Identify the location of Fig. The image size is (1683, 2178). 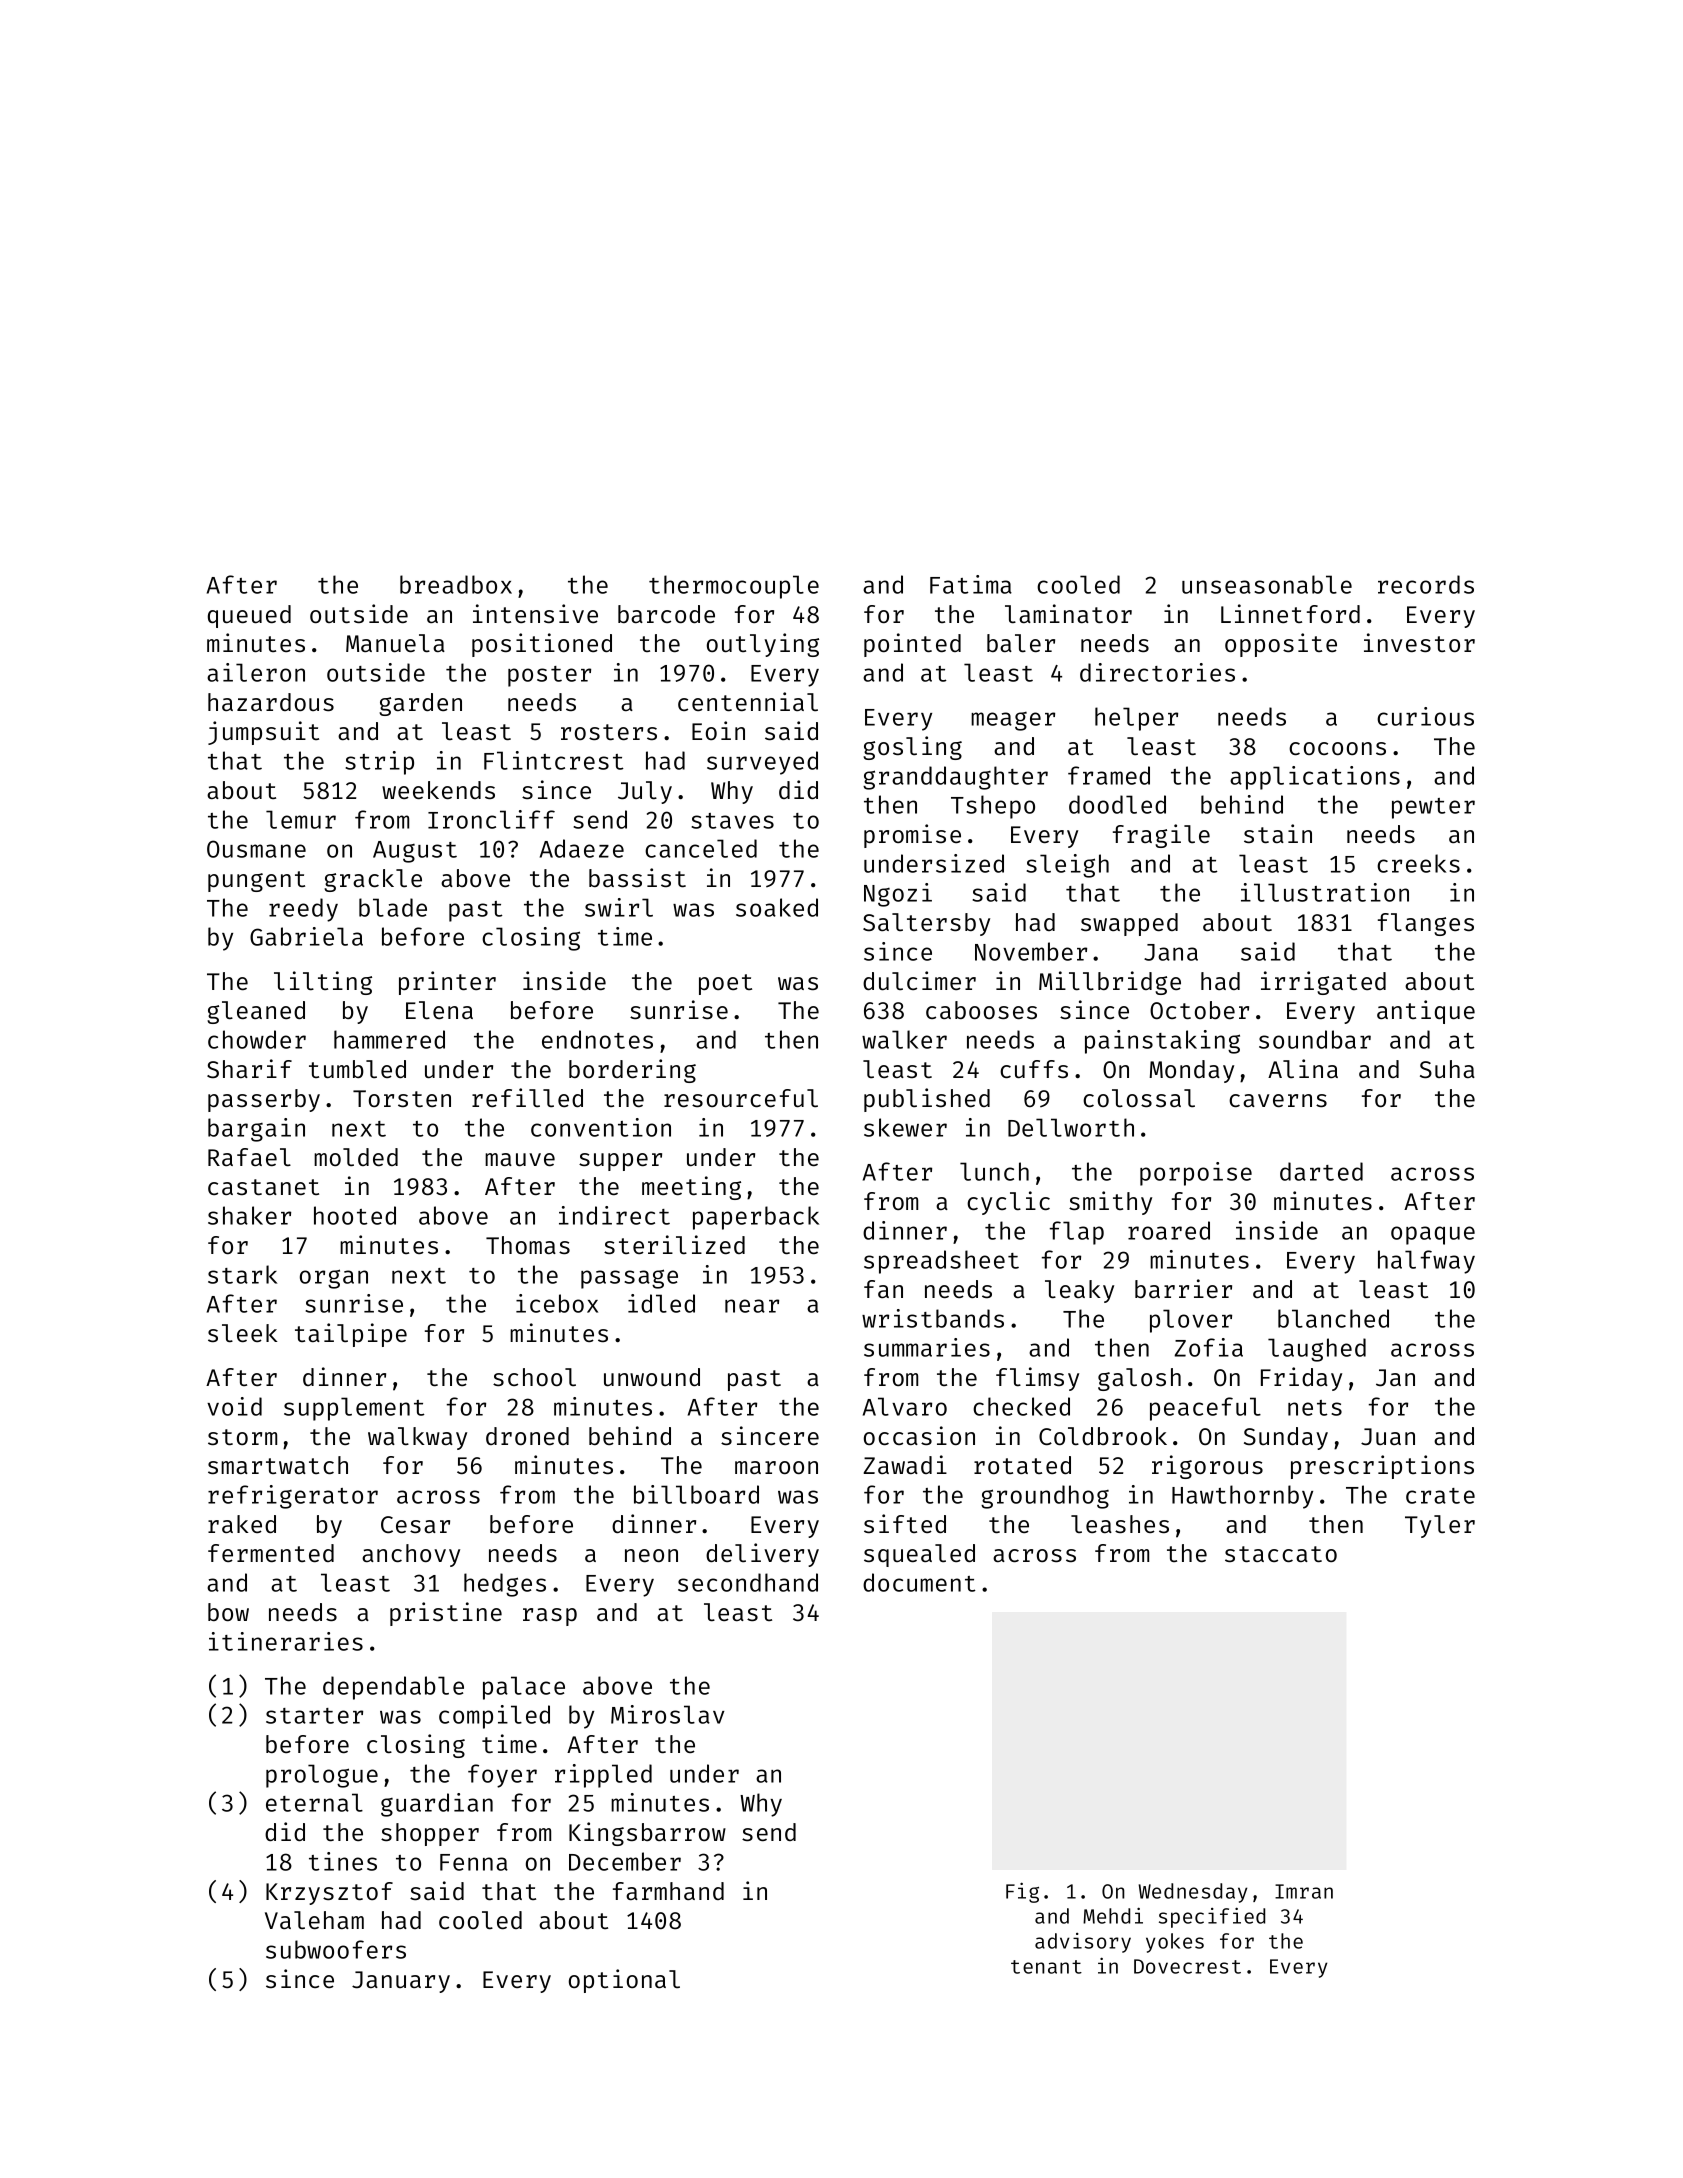
(1022, 1892).
